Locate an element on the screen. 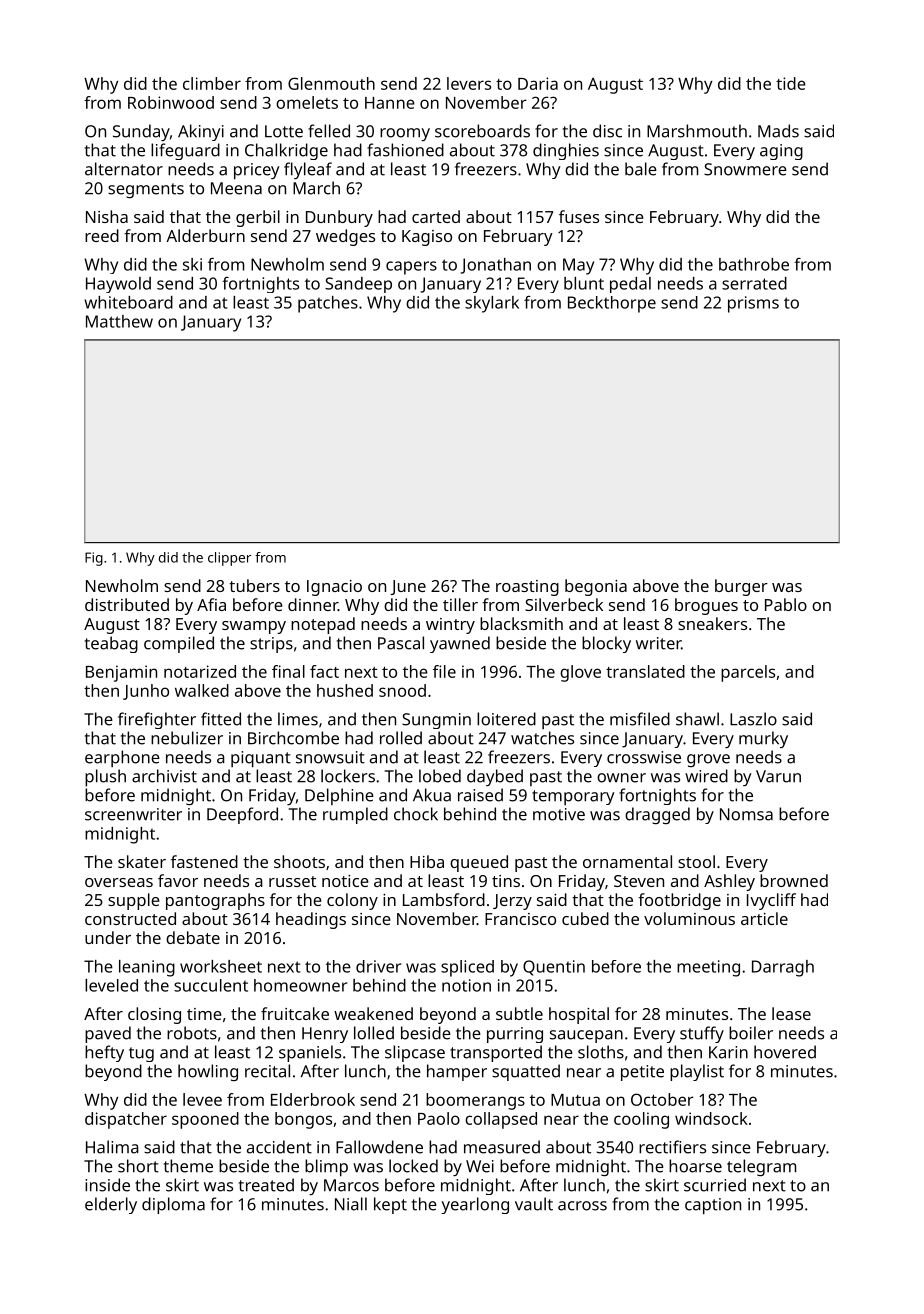  begonia is located at coordinates (596, 587).
